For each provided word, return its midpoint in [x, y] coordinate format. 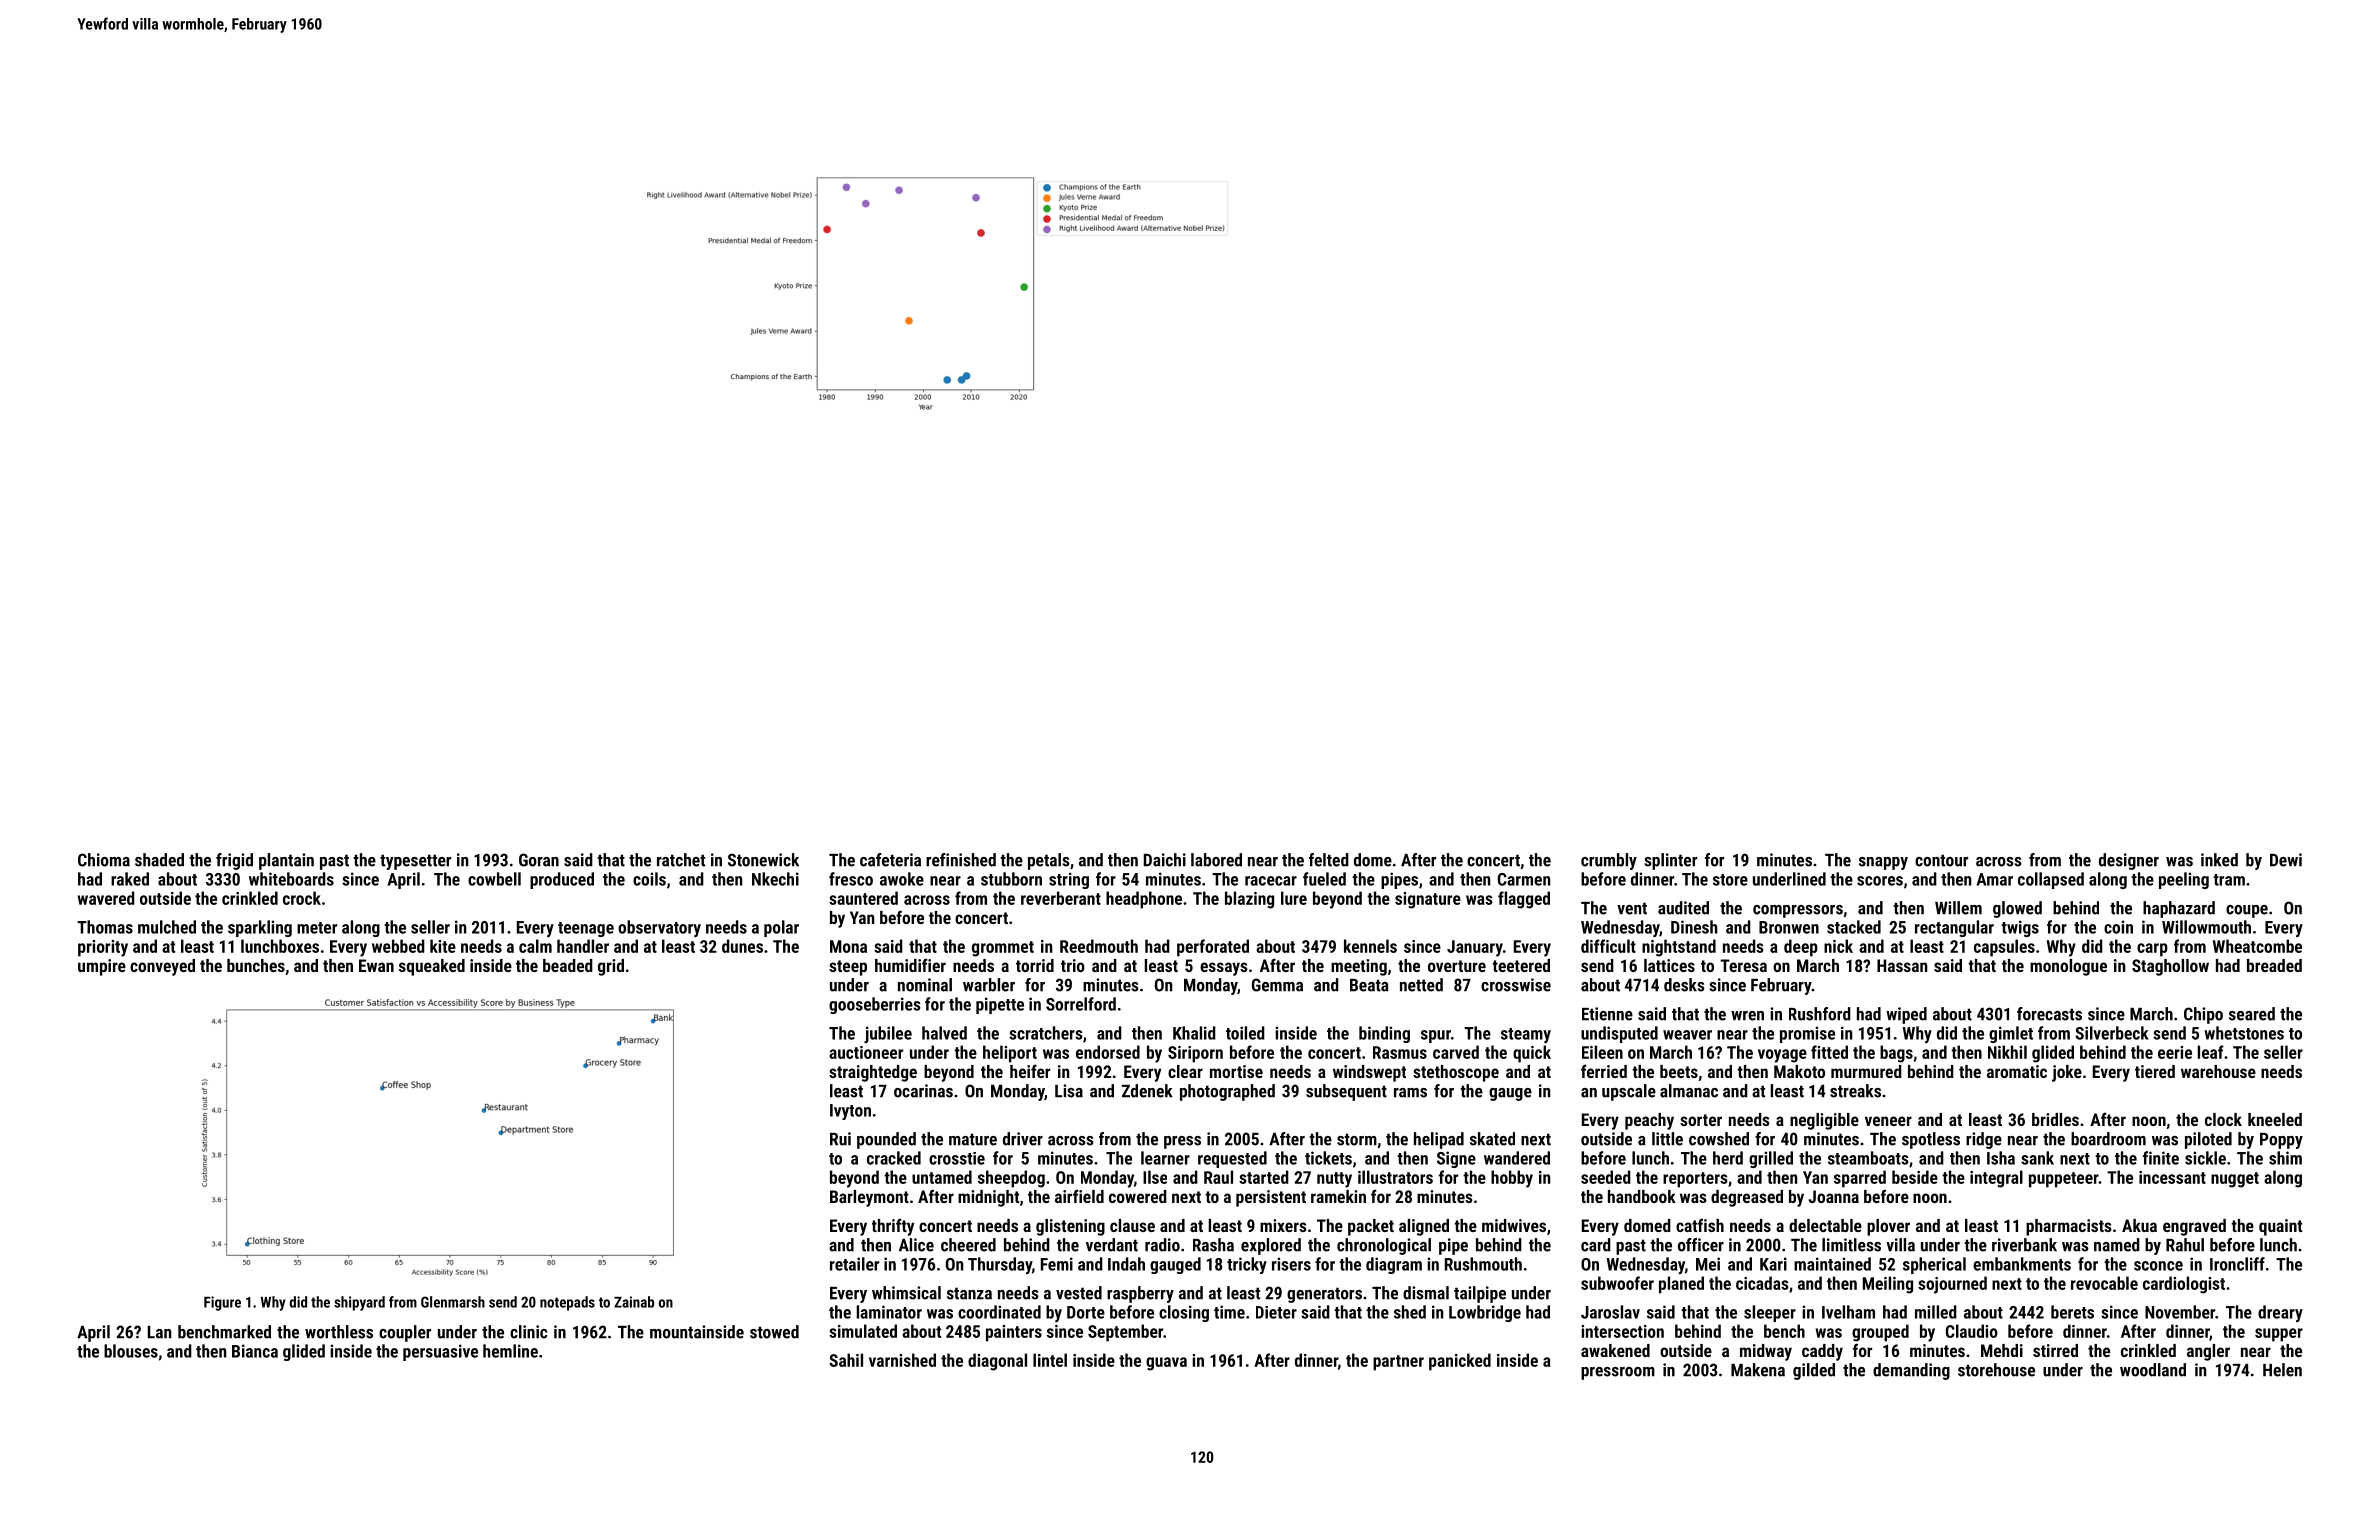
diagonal [997, 1362]
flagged [1524, 900]
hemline [510, 1351]
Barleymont [869, 1198]
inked [2219, 860]
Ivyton [850, 1112]
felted [1329, 860]
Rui [840, 1139]
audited [1683, 908]
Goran [539, 860]
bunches [256, 965]
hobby [1512, 1179]
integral [1996, 1179]
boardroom [2108, 1139]
